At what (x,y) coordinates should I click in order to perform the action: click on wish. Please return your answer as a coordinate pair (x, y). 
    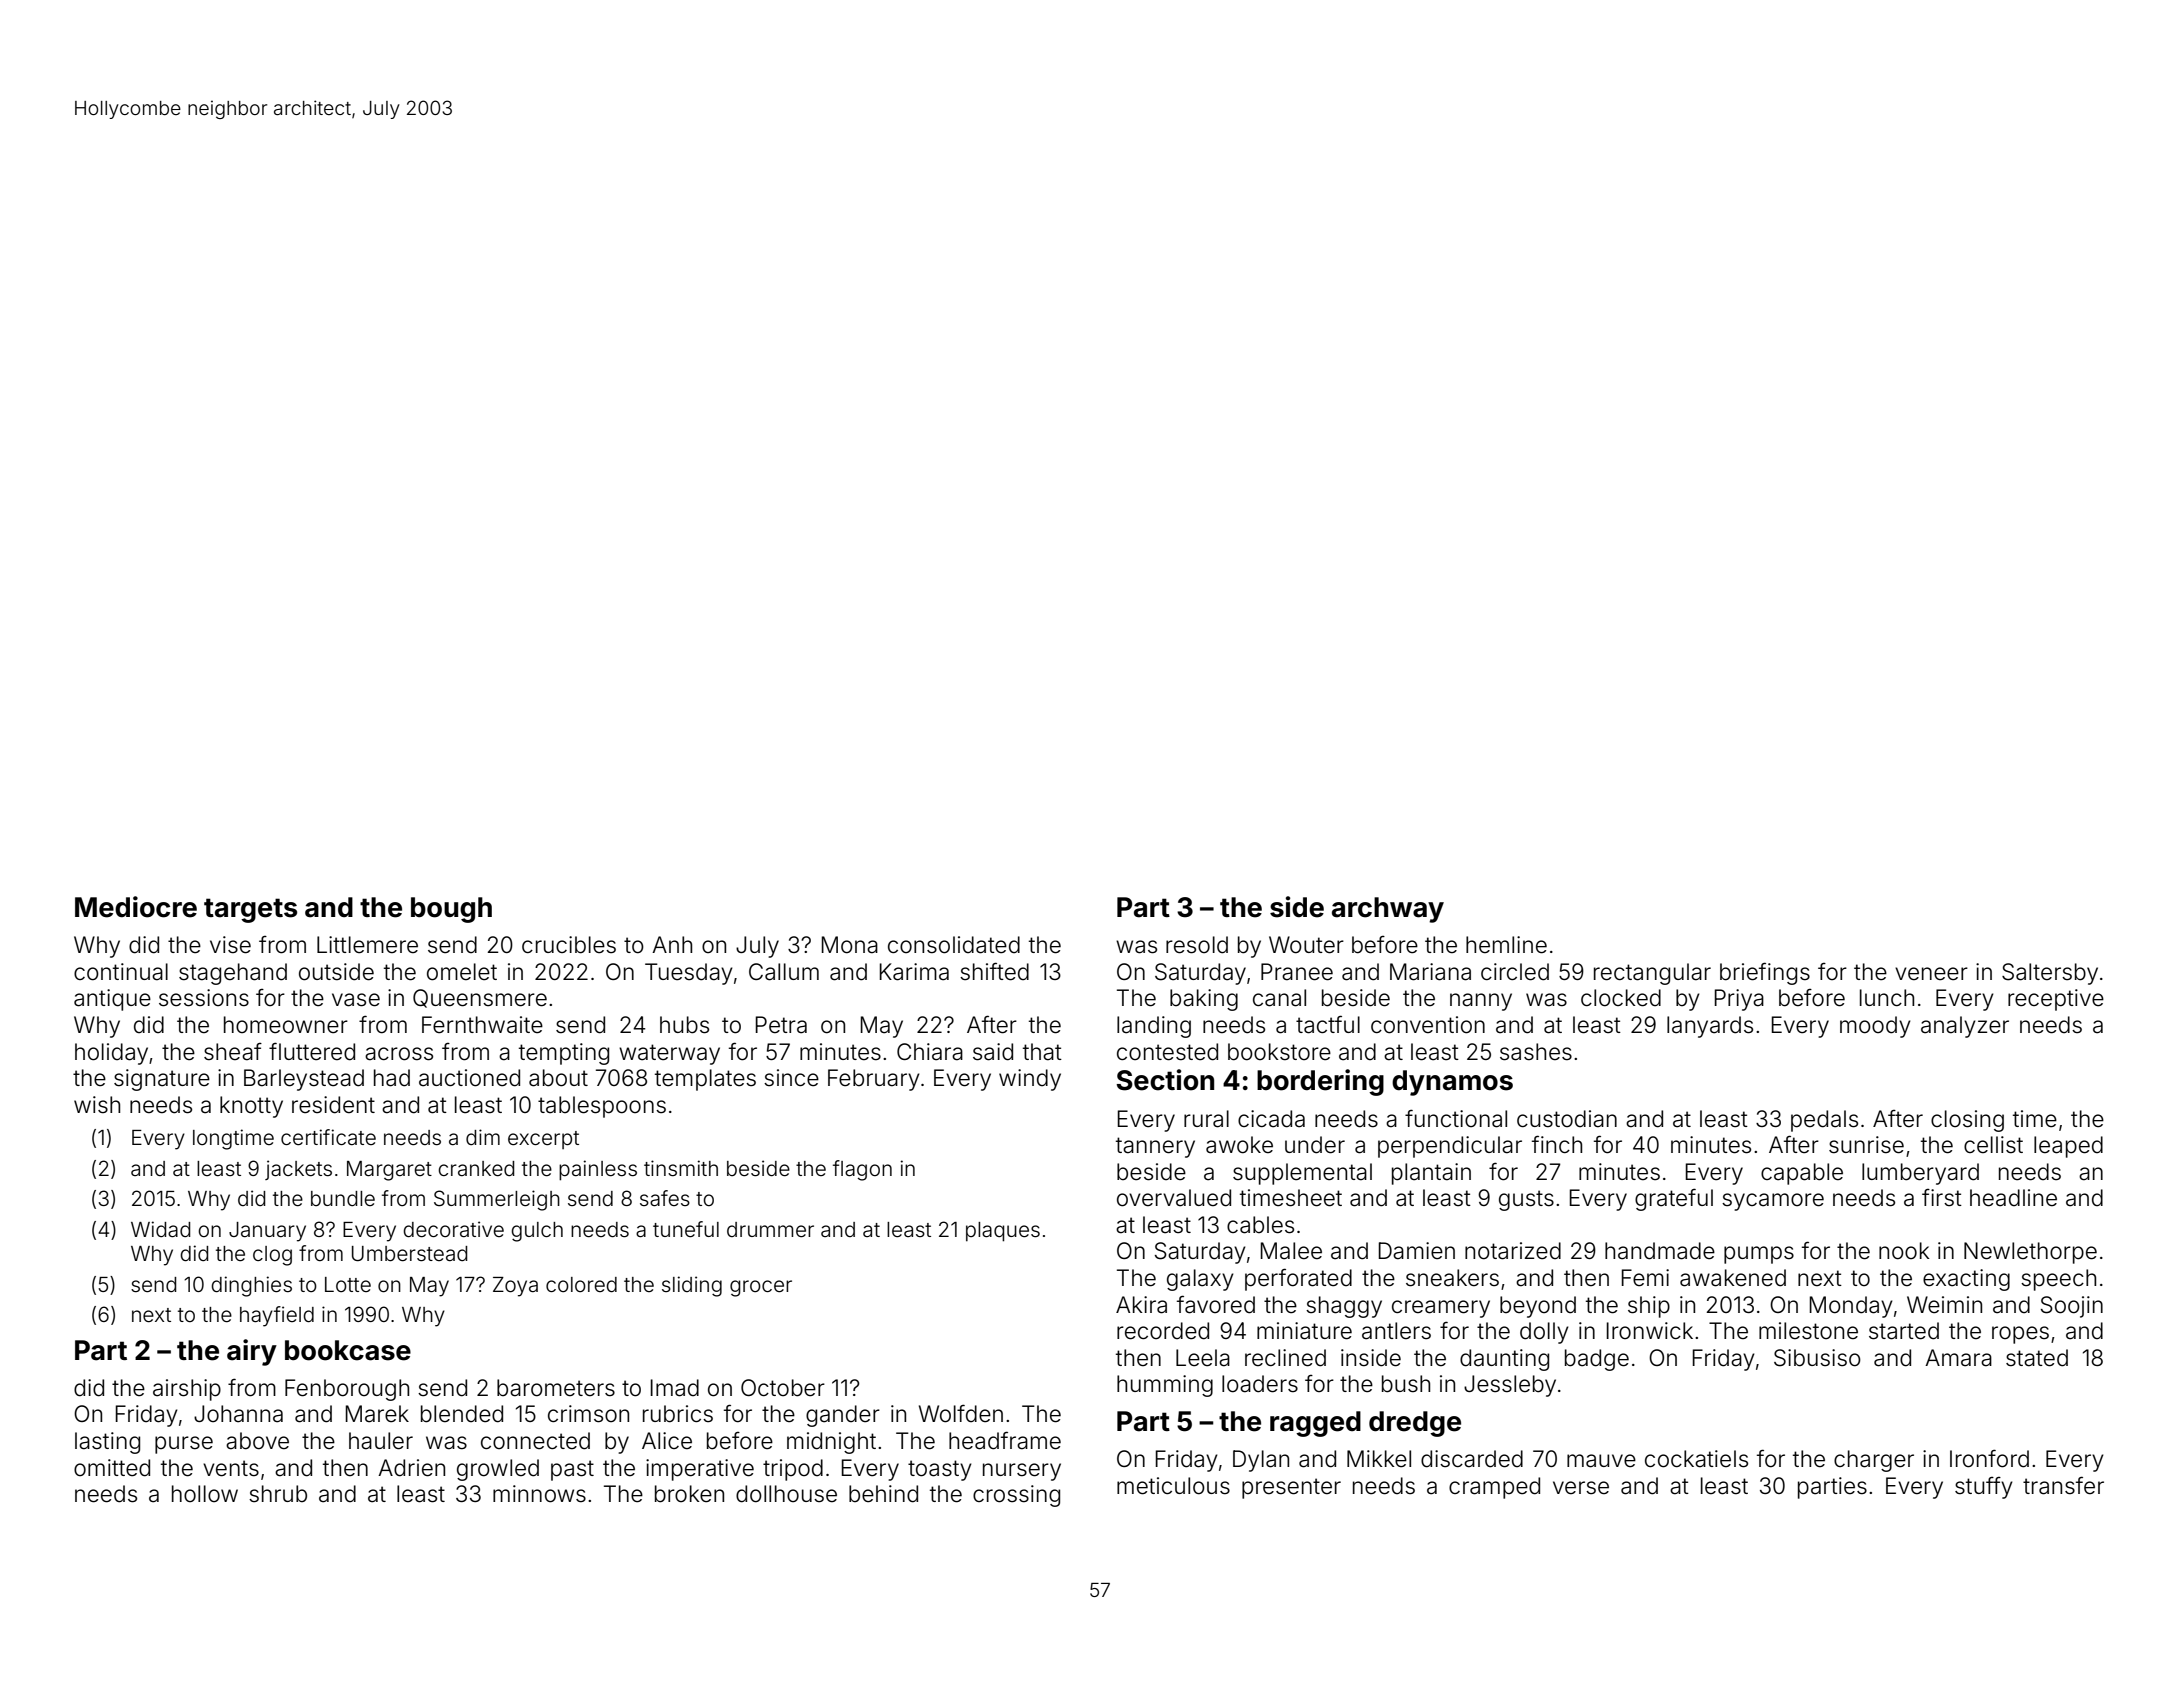
    Looking at the image, I should click on (97, 1105).
